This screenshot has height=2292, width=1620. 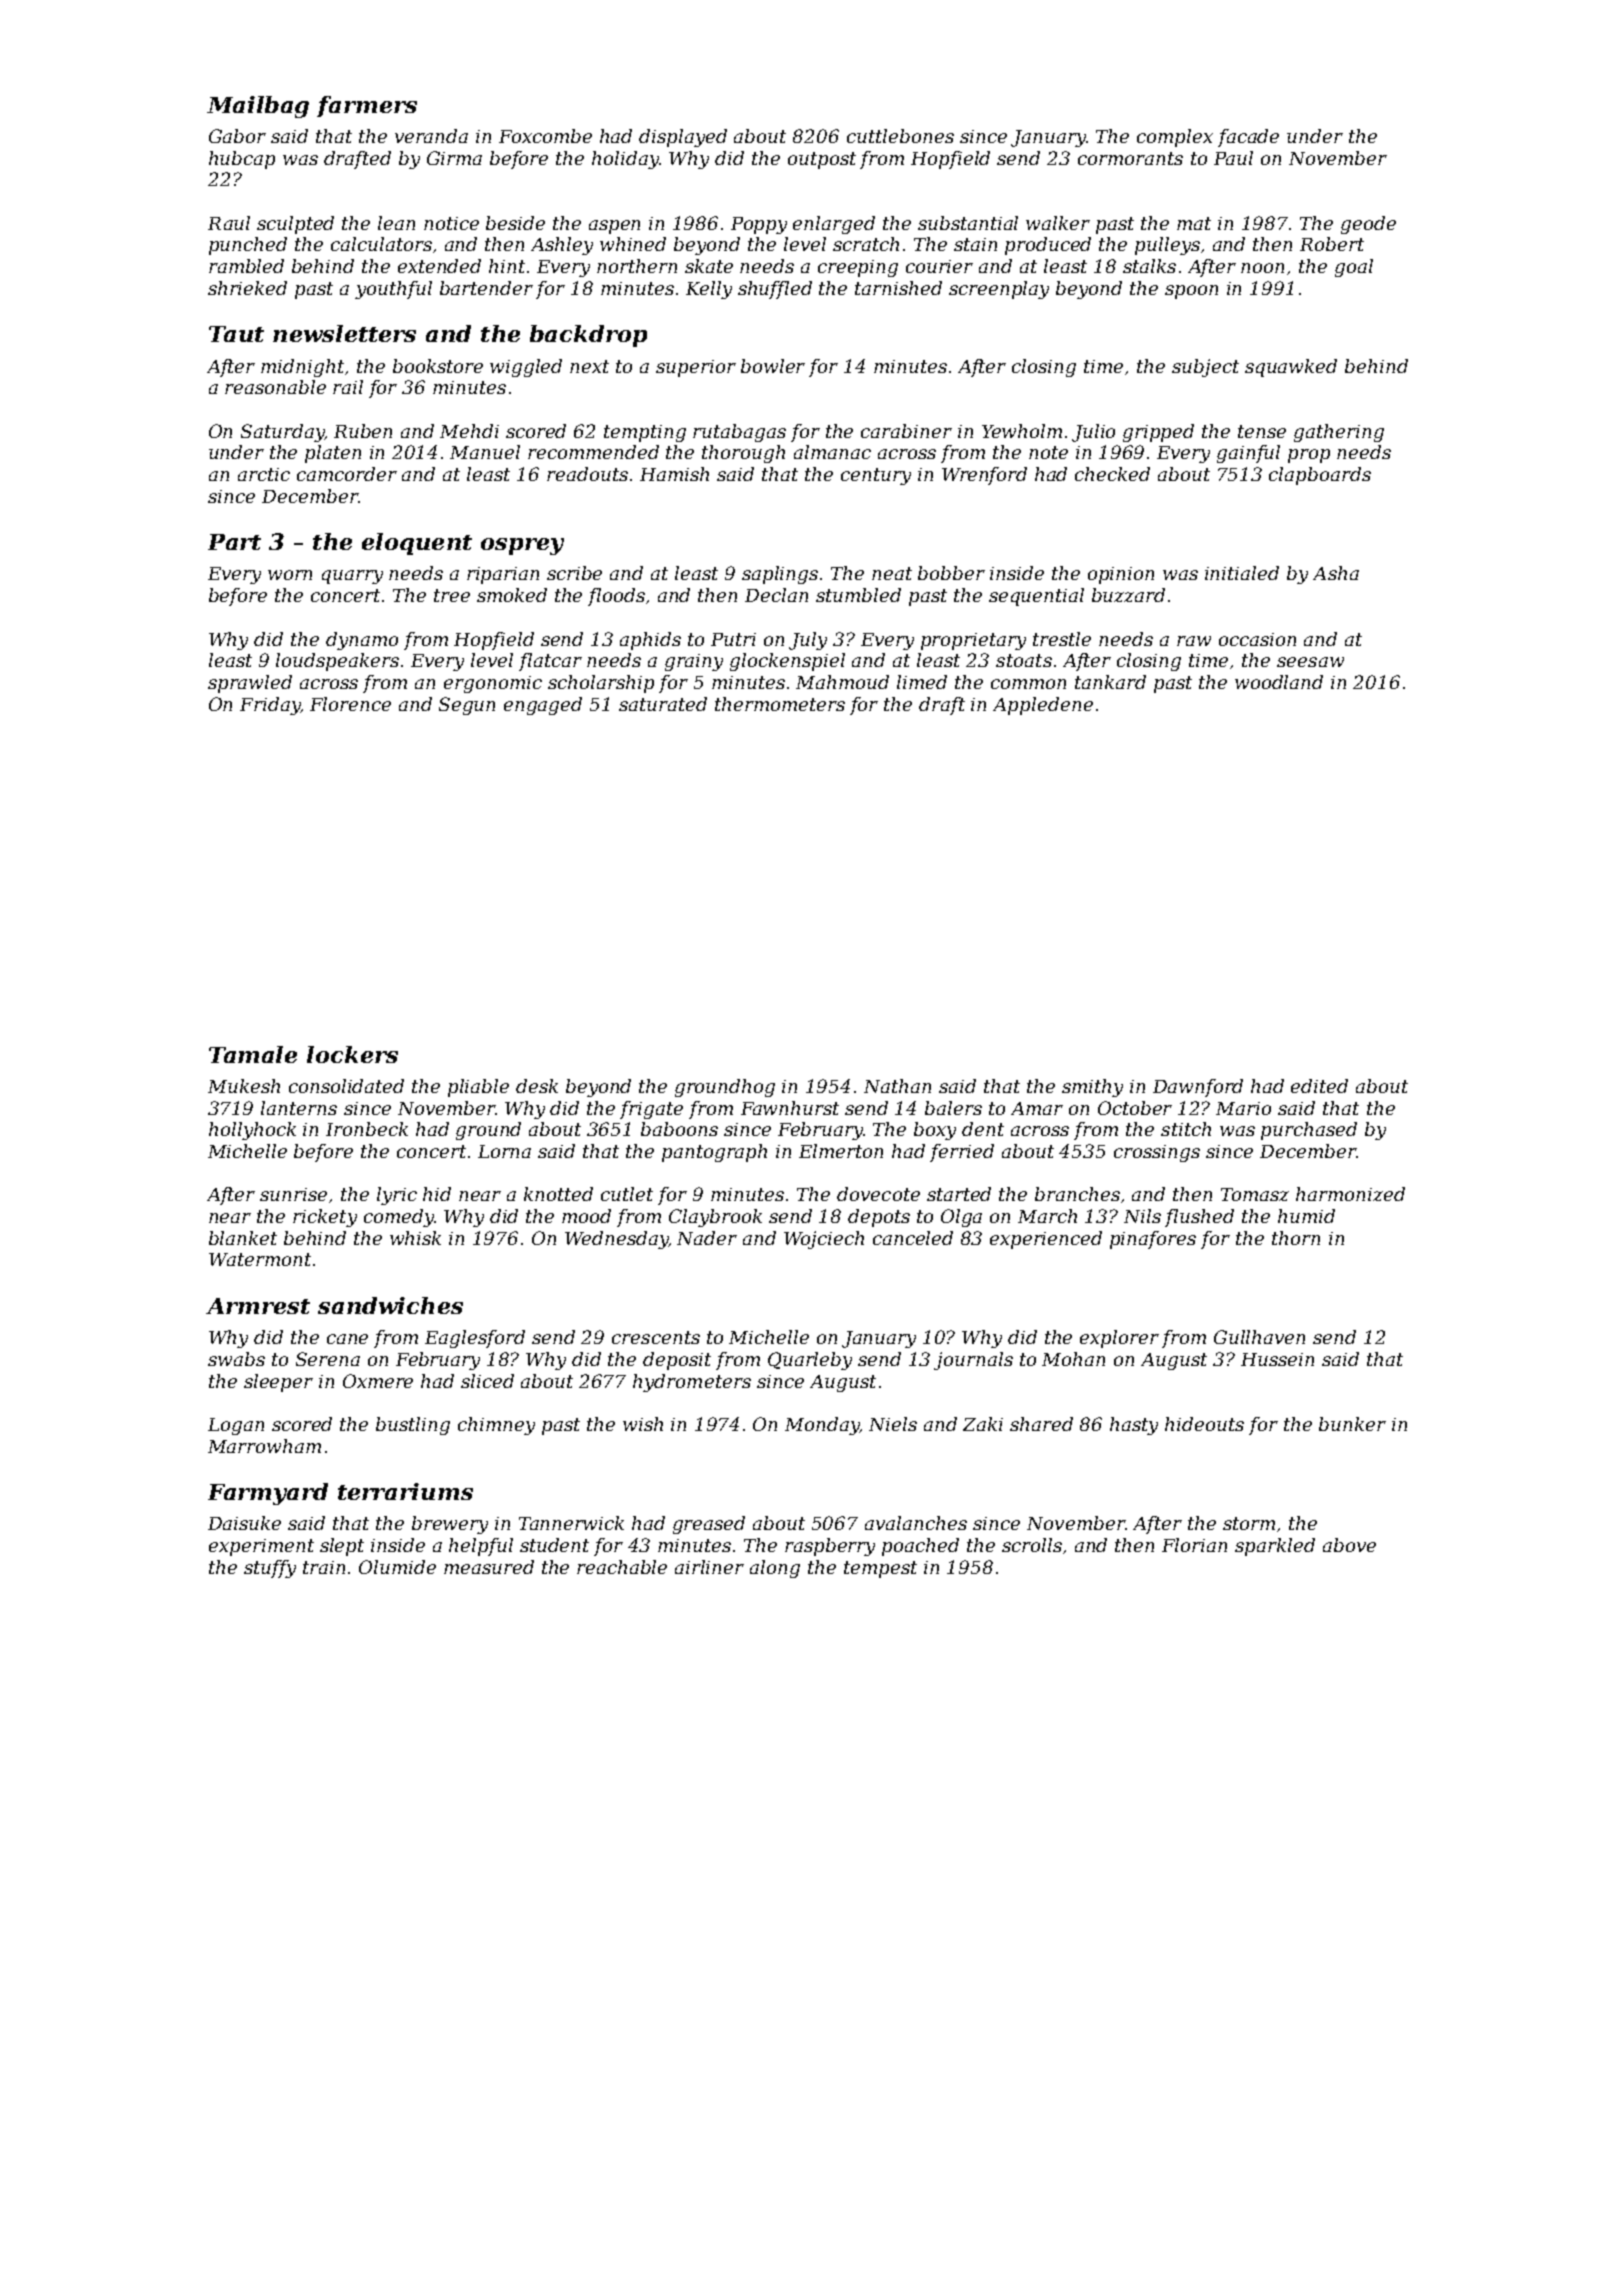 I want to click on explorer, so click(x=1119, y=1339).
